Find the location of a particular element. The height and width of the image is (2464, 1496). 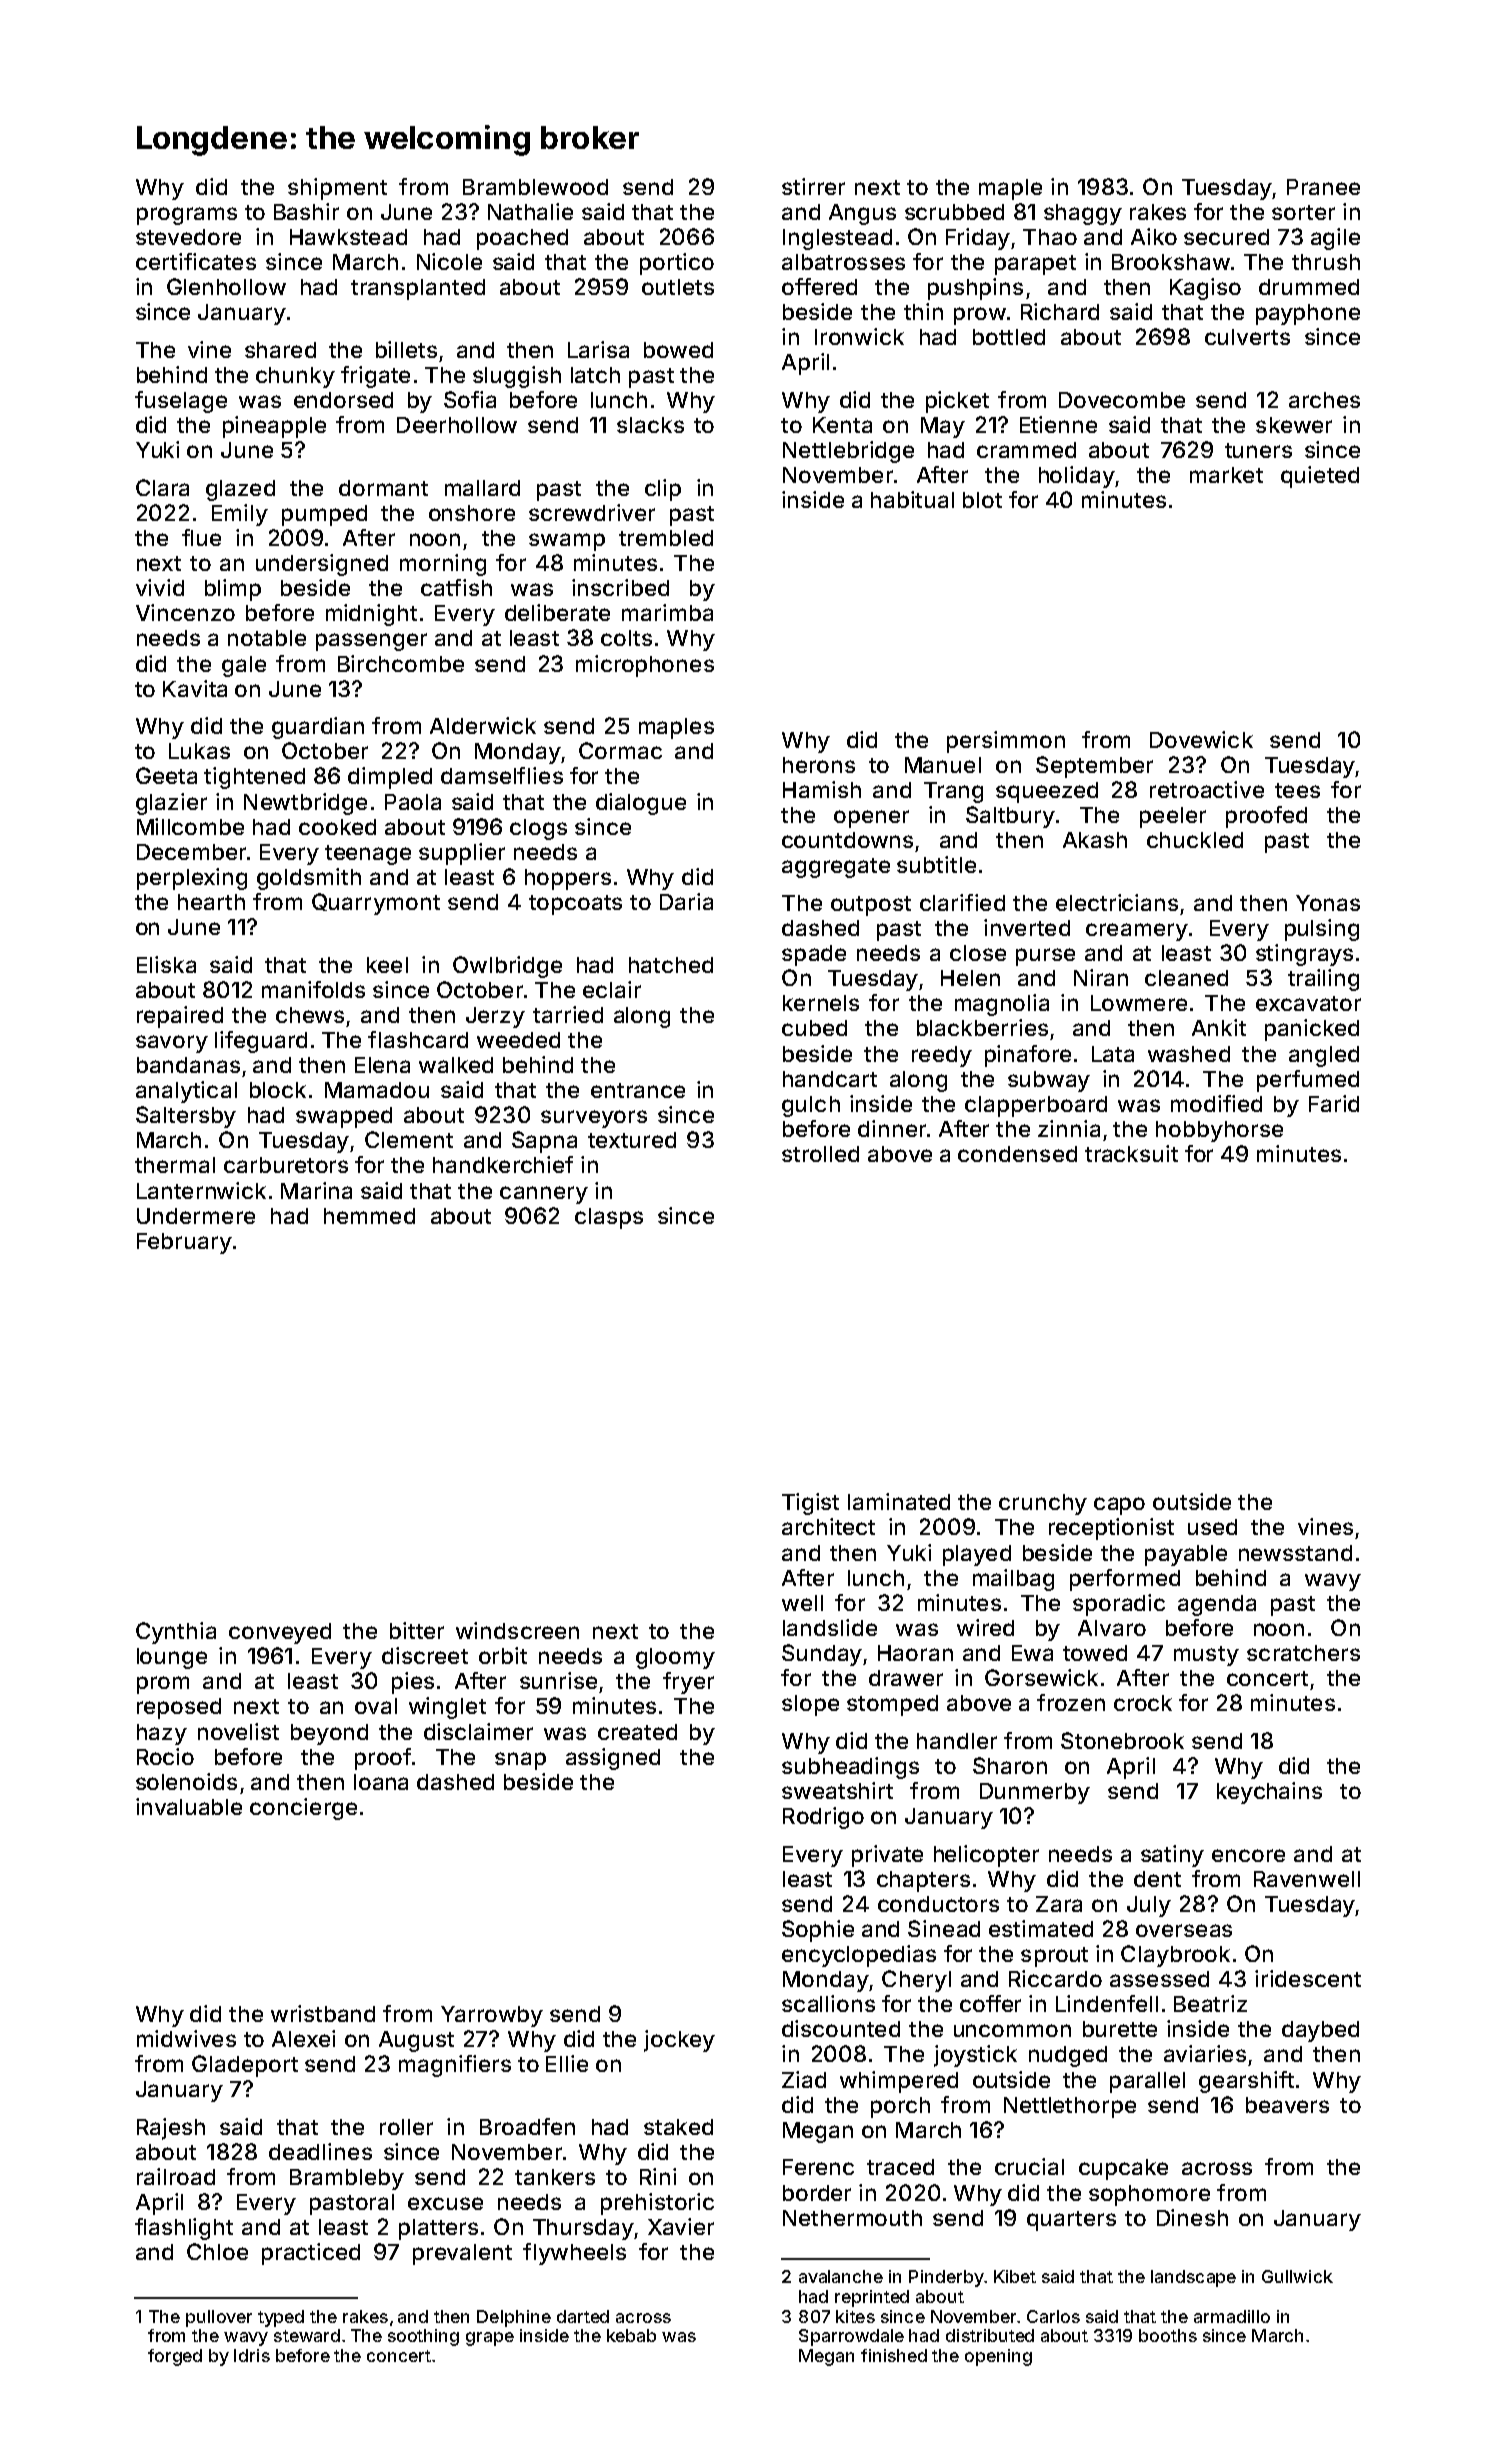

trailing is located at coordinates (1323, 980).
